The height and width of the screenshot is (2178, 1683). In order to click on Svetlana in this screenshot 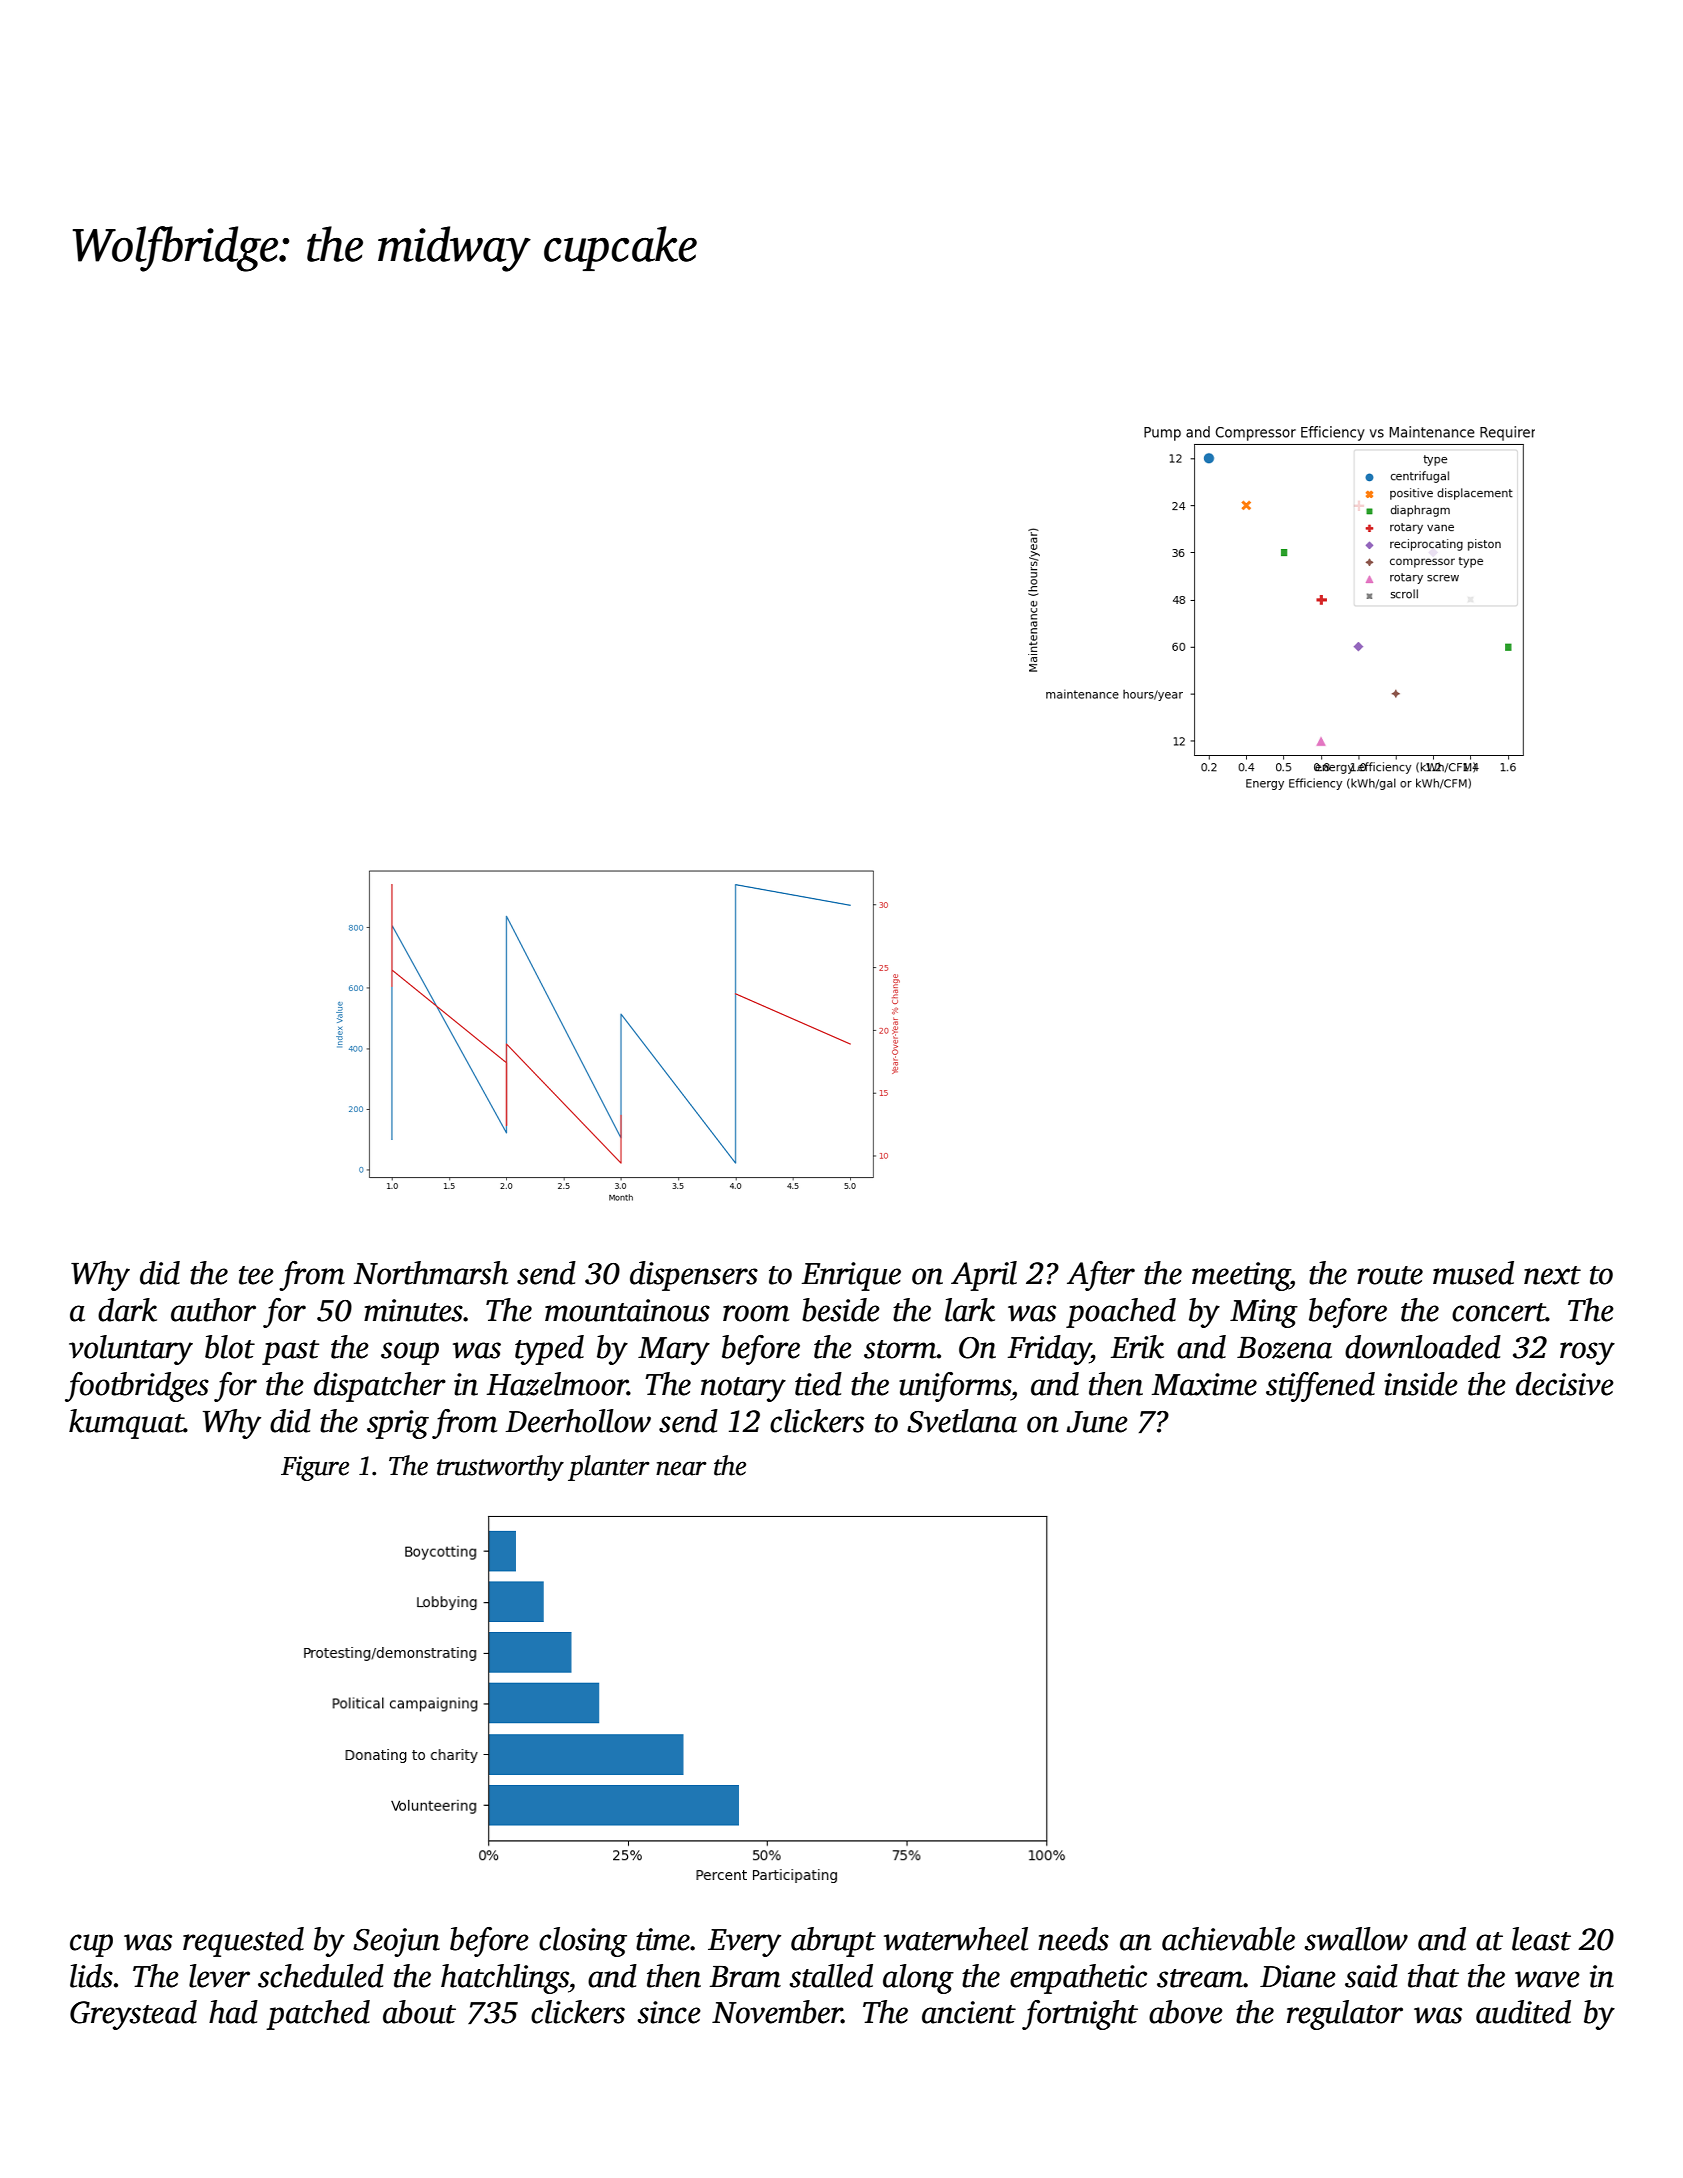, I will do `click(962, 1421)`.
